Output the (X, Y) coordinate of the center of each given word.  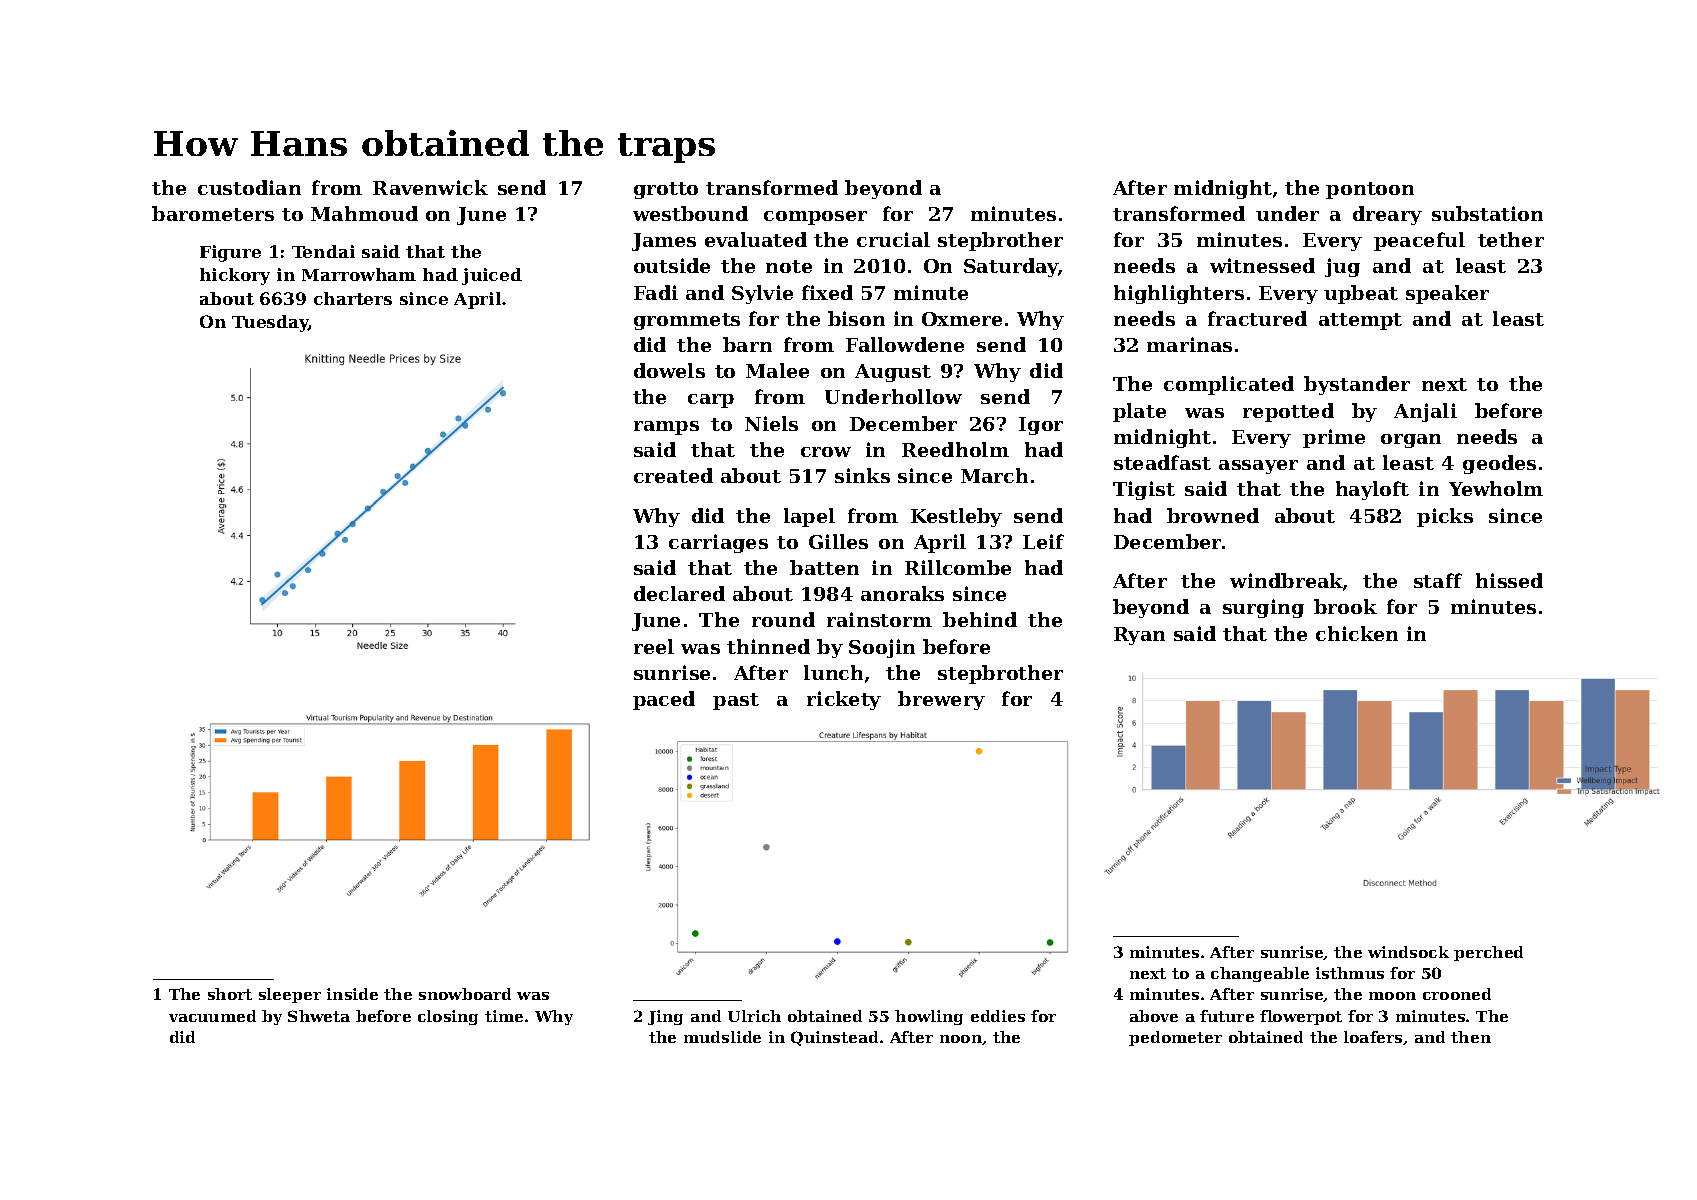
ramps (666, 428)
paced (664, 700)
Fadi (656, 292)
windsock (1408, 952)
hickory (235, 276)
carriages (718, 543)
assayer (1258, 467)
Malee (777, 370)
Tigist (1144, 490)
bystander (1357, 385)
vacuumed (212, 1016)
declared (679, 593)
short (230, 994)
